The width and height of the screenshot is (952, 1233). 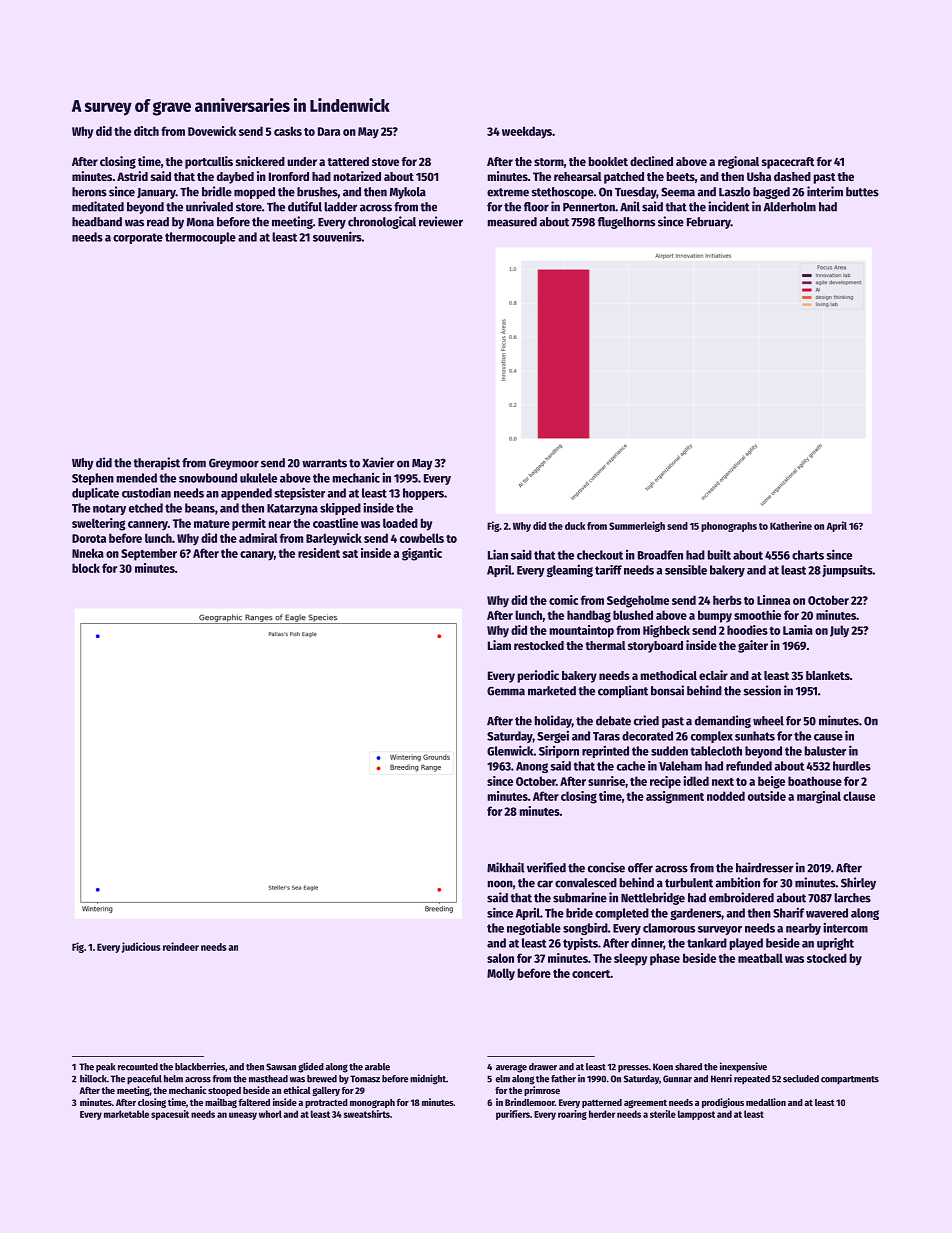 I want to click on canary, so click(x=257, y=556).
